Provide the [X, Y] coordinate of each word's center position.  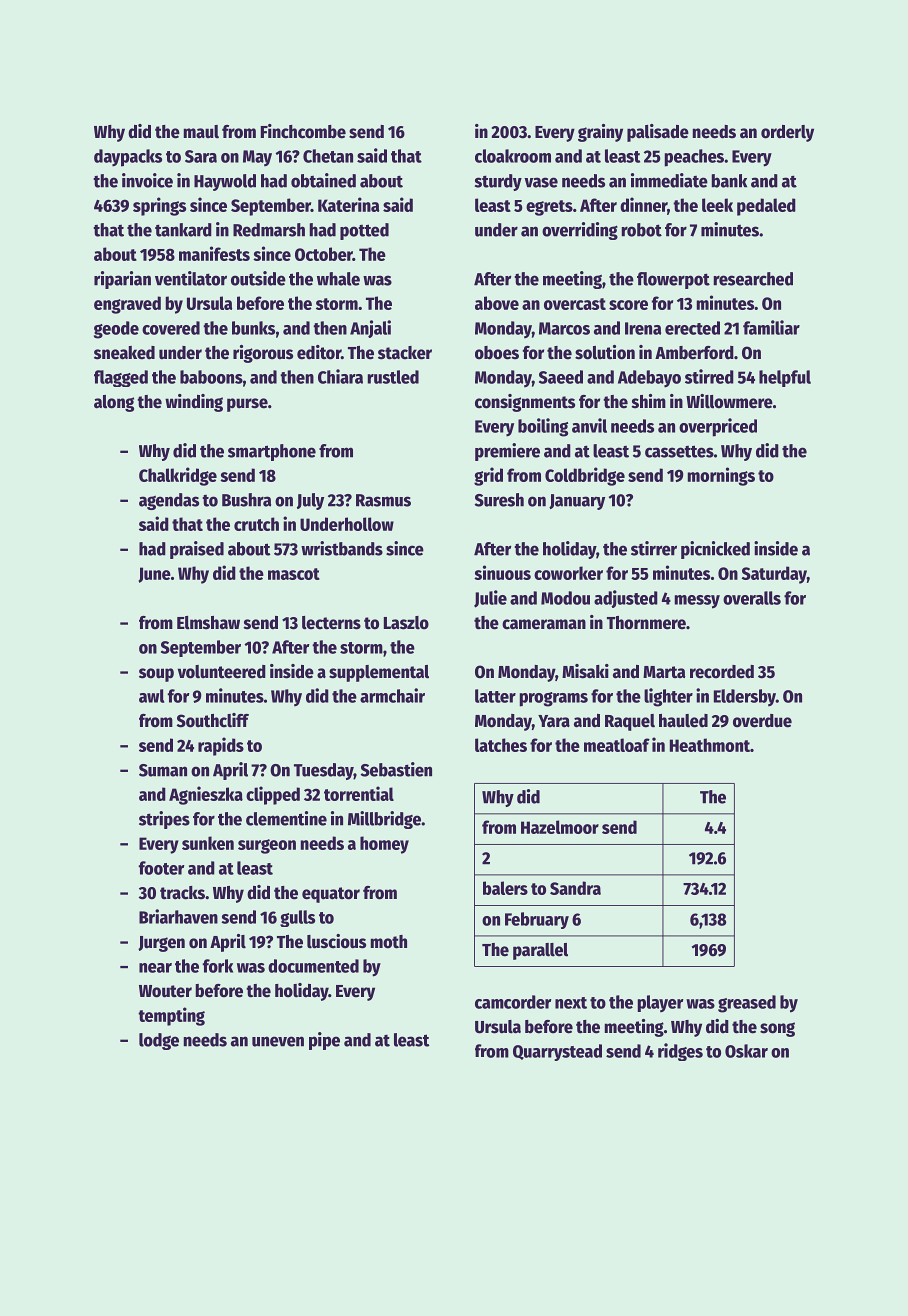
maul [201, 132]
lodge [159, 1041]
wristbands [342, 548]
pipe [324, 1041]
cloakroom [513, 156]
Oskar [746, 1051]
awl [151, 696]
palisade [658, 133]
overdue [762, 721]
